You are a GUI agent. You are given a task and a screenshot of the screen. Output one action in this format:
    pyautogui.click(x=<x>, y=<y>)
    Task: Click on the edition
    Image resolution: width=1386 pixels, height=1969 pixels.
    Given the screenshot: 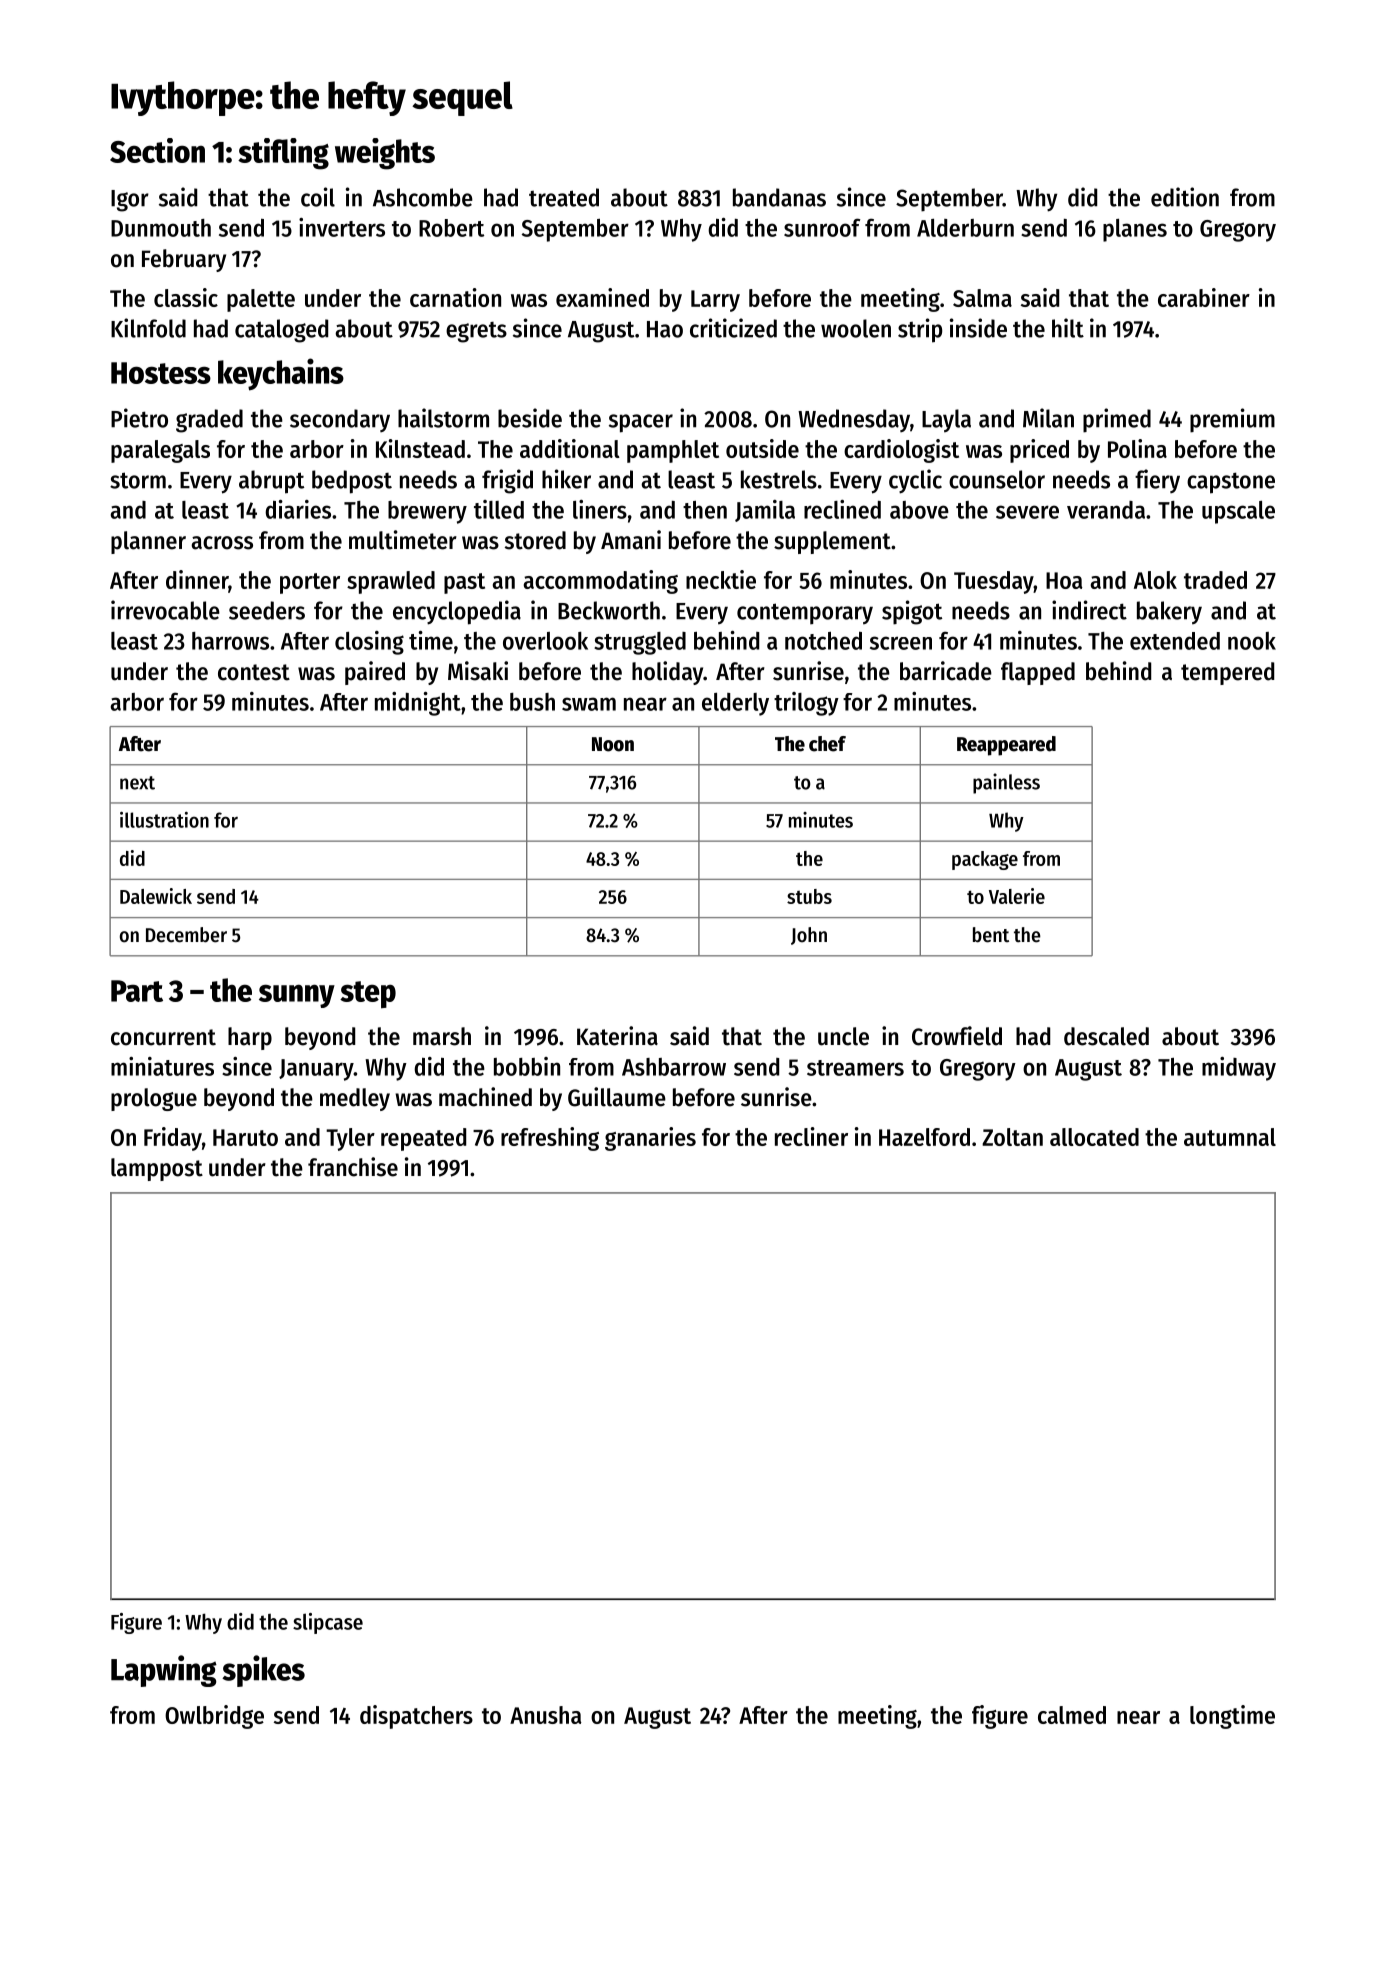 What is the action you would take?
    pyautogui.click(x=1185, y=197)
